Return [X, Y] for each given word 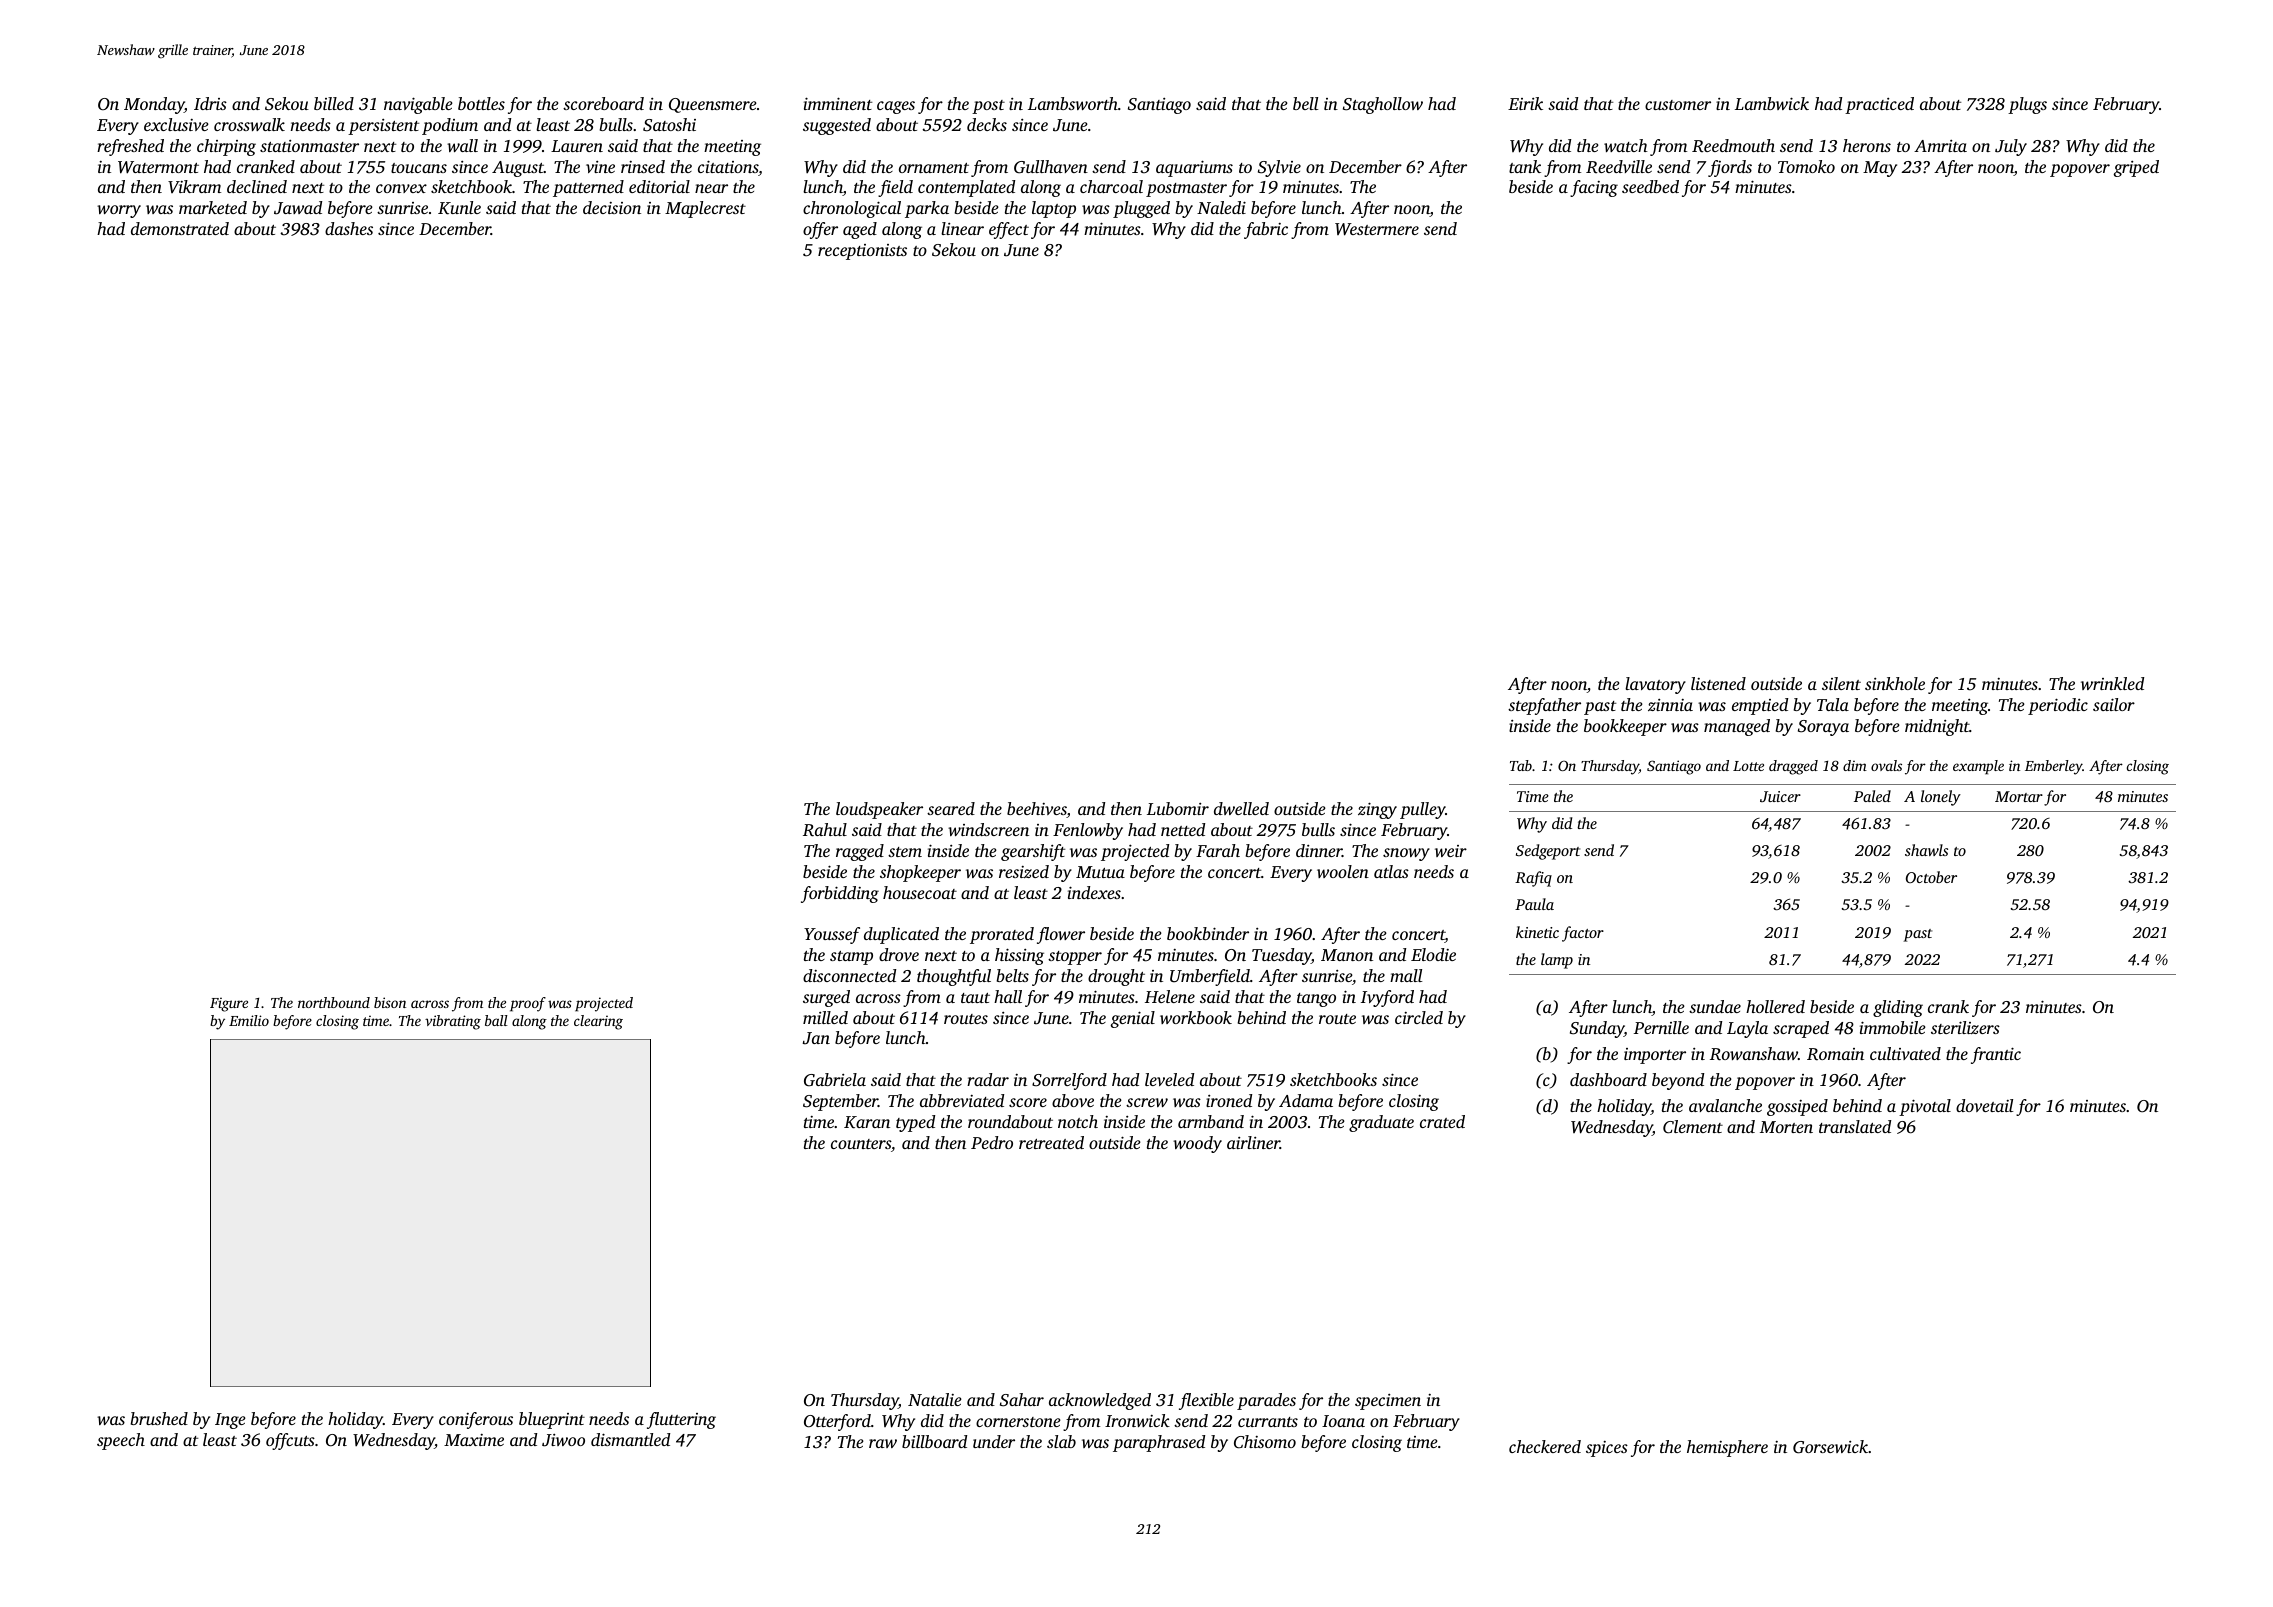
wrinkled [2112, 683]
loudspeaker [879, 810]
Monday [154, 105]
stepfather [1544, 706]
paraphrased [1159, 1443]
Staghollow [1383, 105]
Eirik [1525, 103]
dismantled [630, 1439]
